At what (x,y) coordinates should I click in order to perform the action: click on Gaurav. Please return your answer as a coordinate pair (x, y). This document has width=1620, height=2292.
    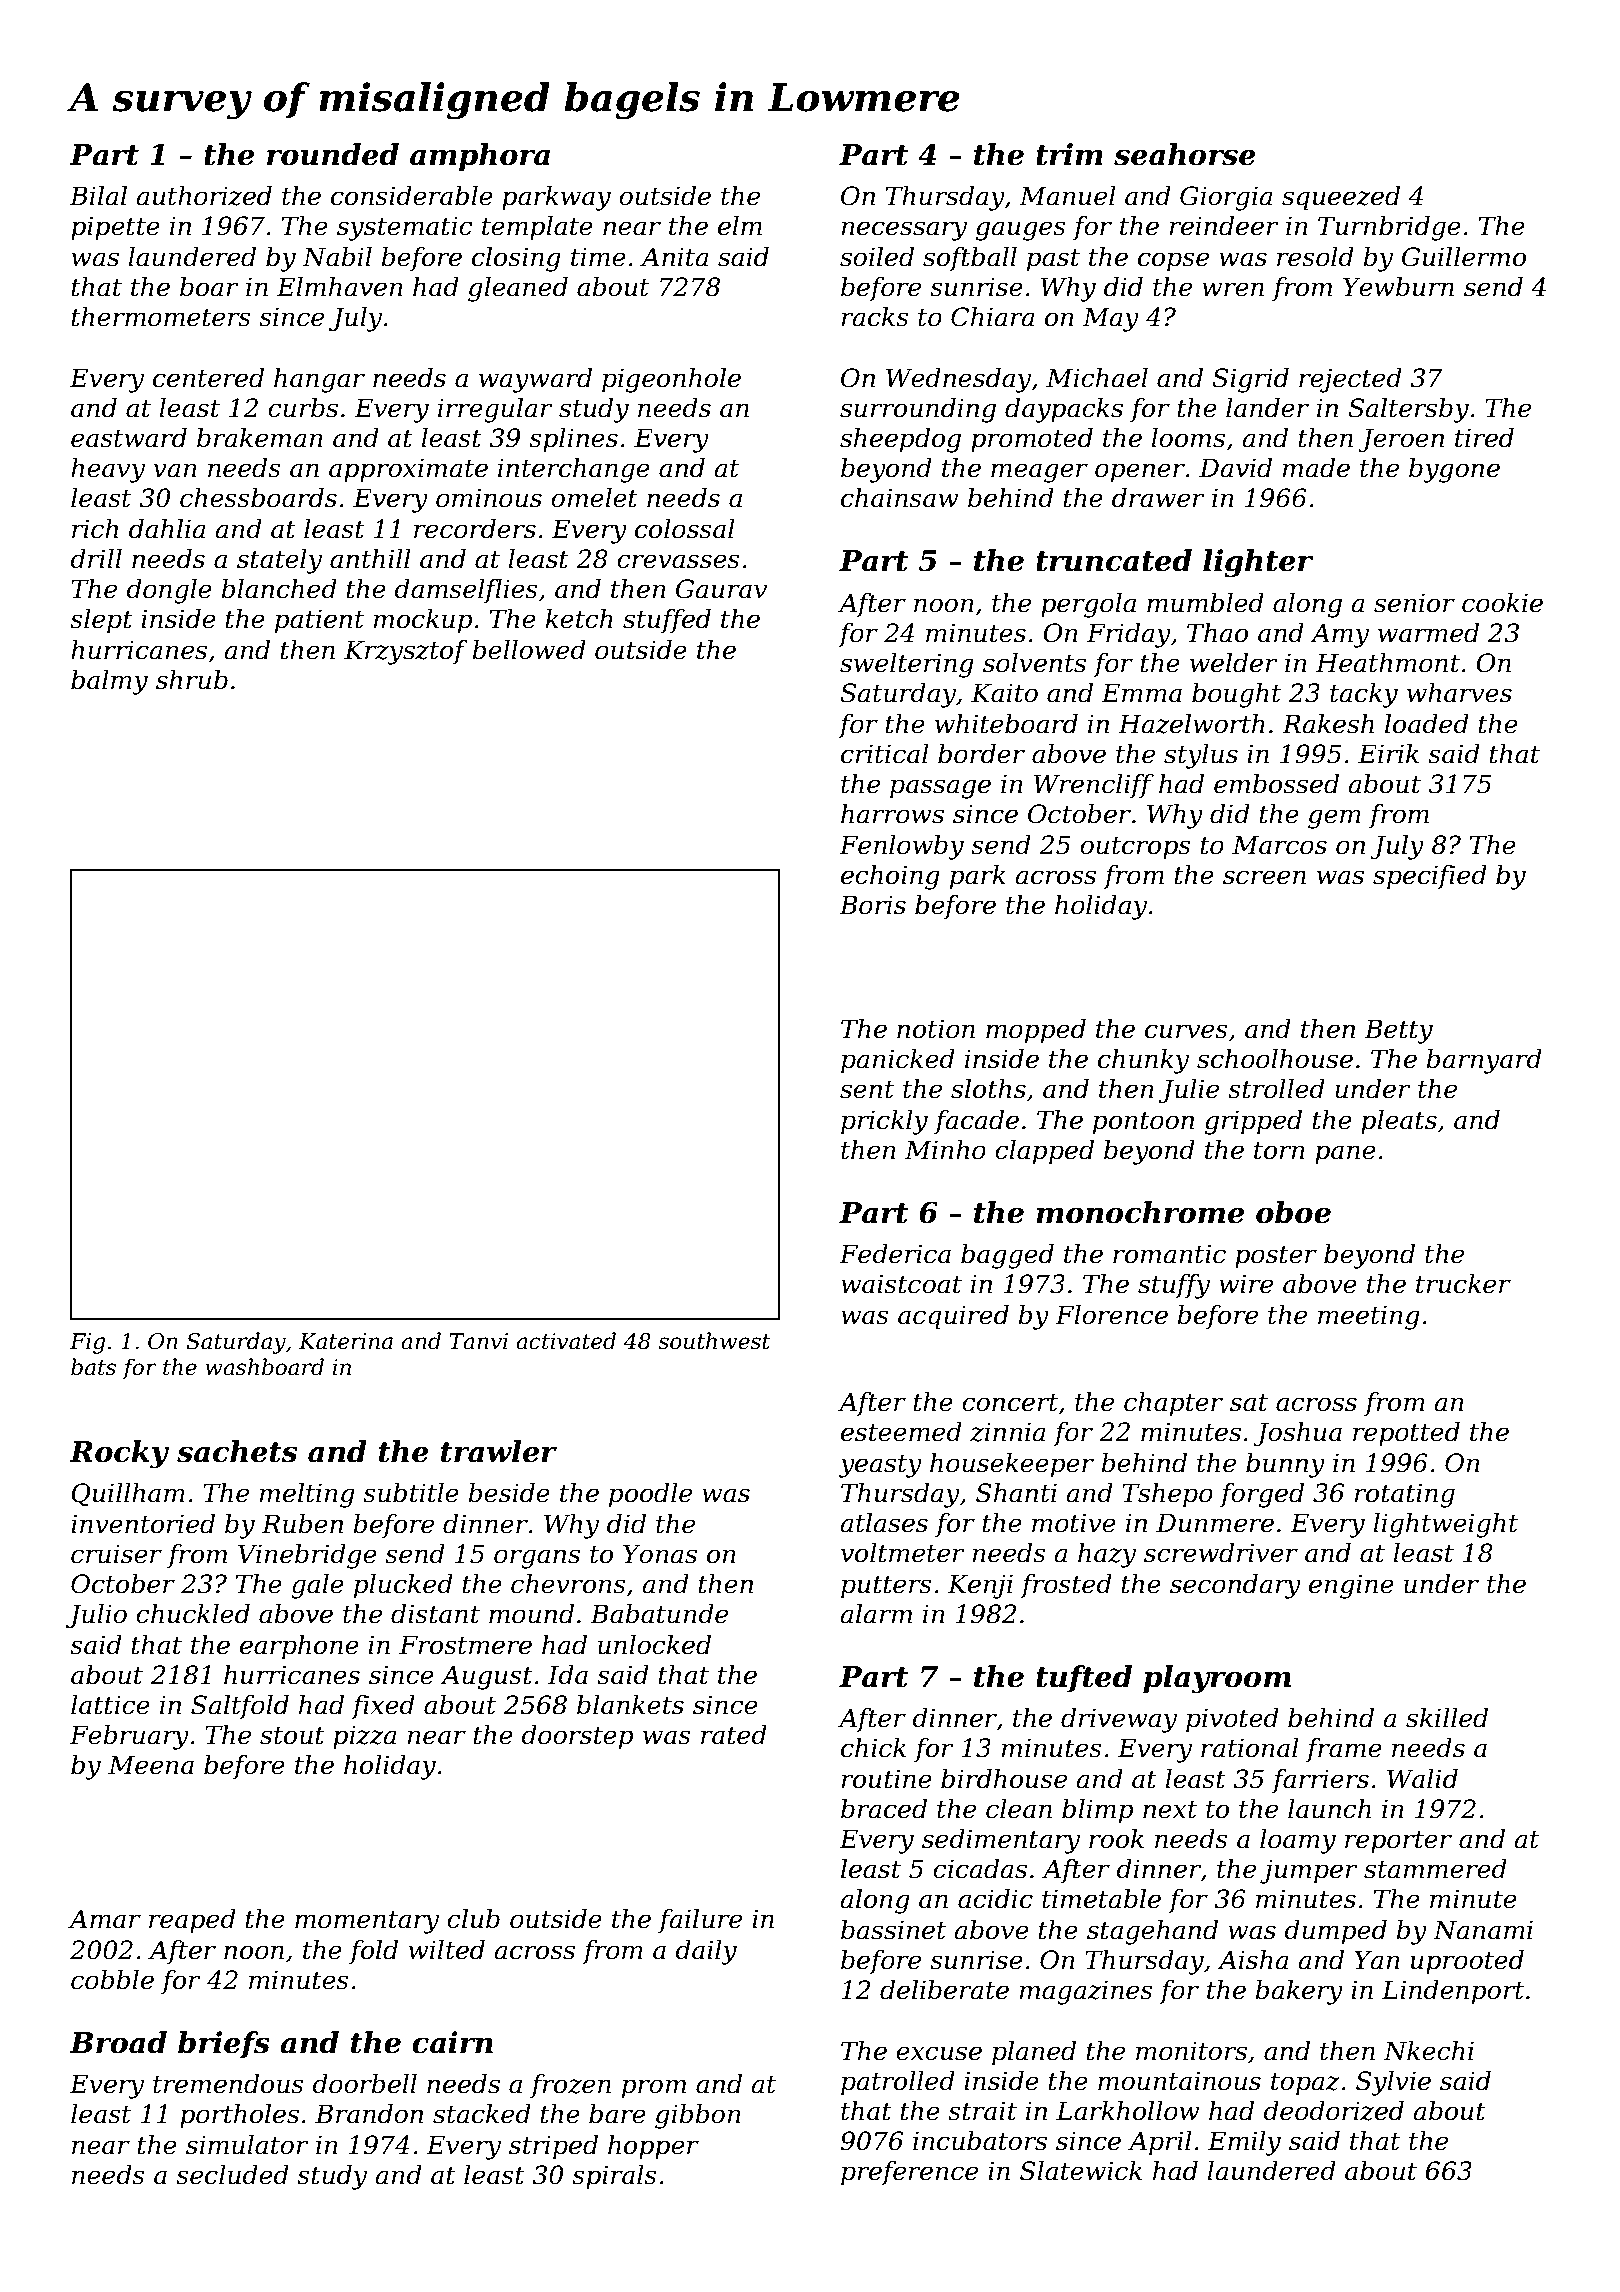
    Looking at the image, I should click on (721, 589).
